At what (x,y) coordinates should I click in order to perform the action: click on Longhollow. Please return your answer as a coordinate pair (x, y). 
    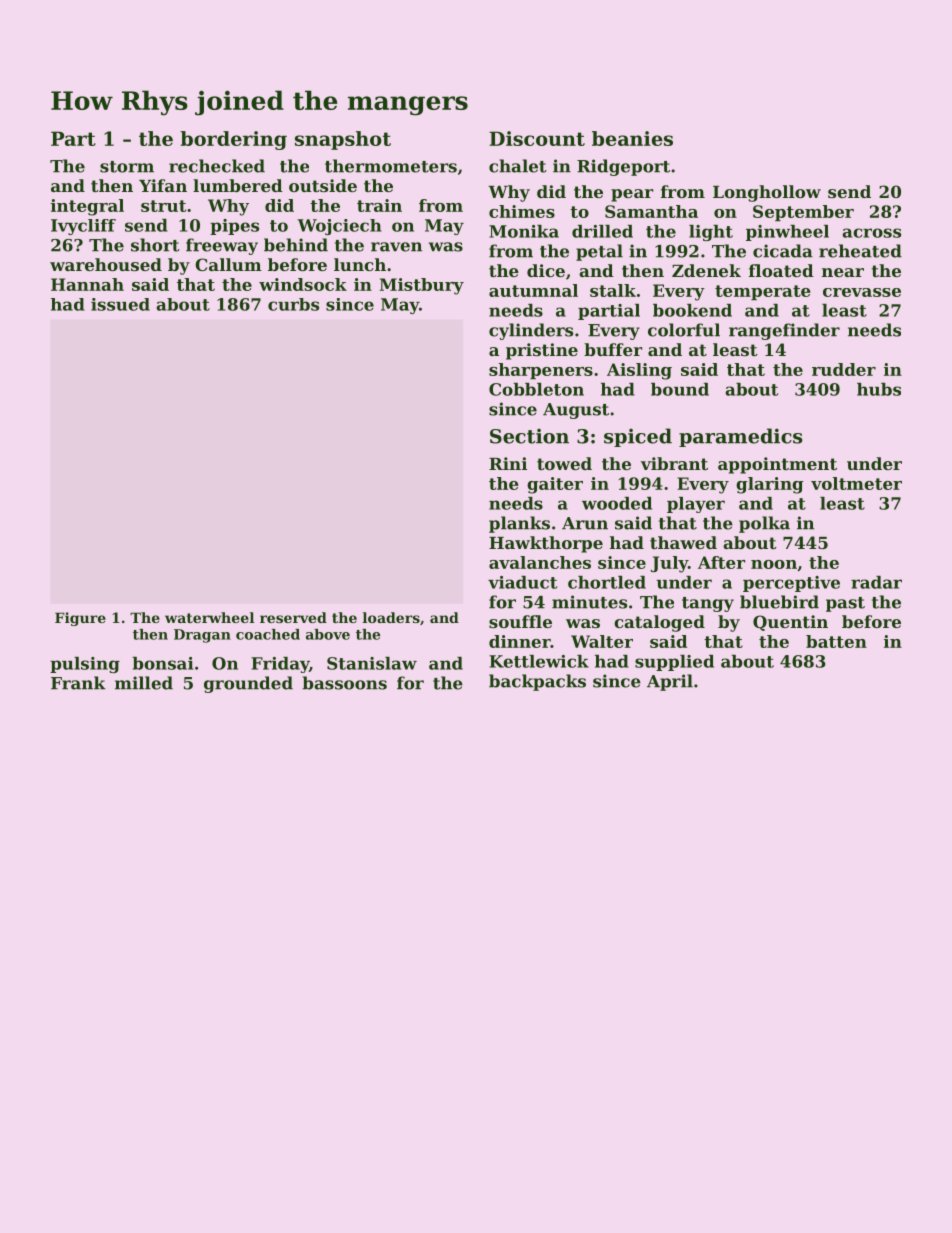
    Looking at the image, I should click on (767, 193).
